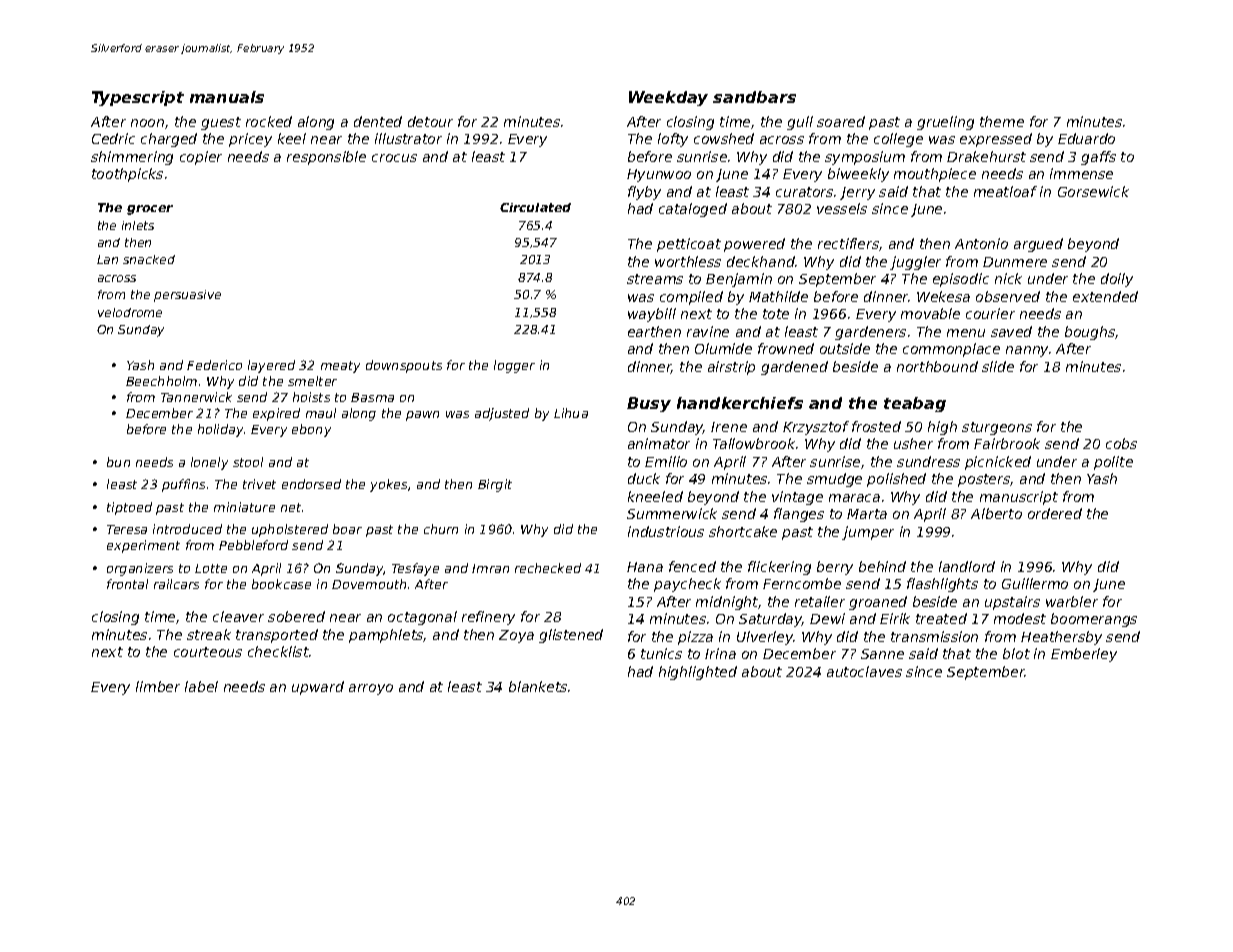 This page has width=1233, height=952. What do you see at coordinates (1098, 158) in the page?
I see `gaffs` at bounding box center [1098, 158].
